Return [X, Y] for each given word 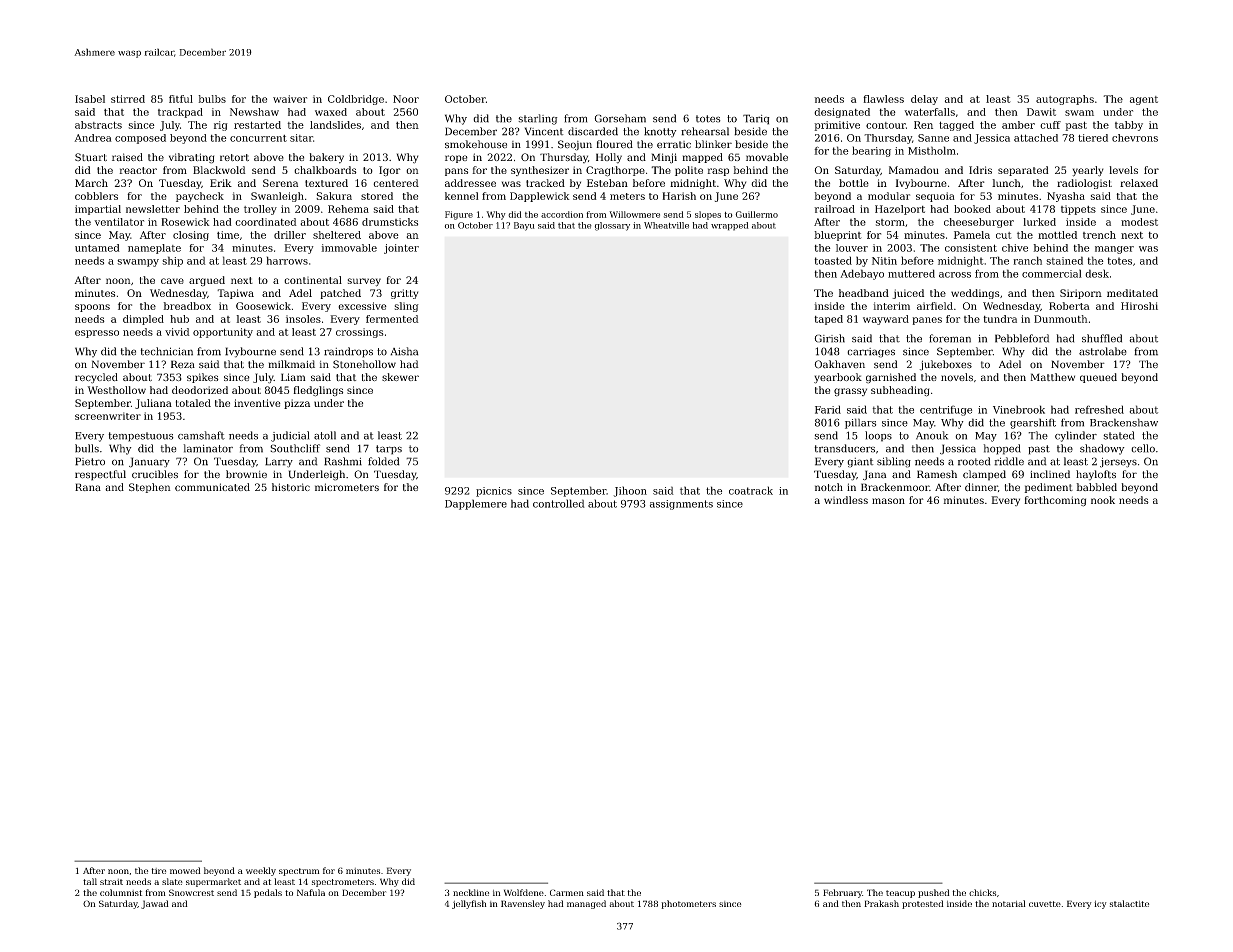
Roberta [1069, 306]
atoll [325, 435]
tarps [389, 450]
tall [90, 881]
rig [221, 126]
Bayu [524, 226]
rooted [974, 461]
